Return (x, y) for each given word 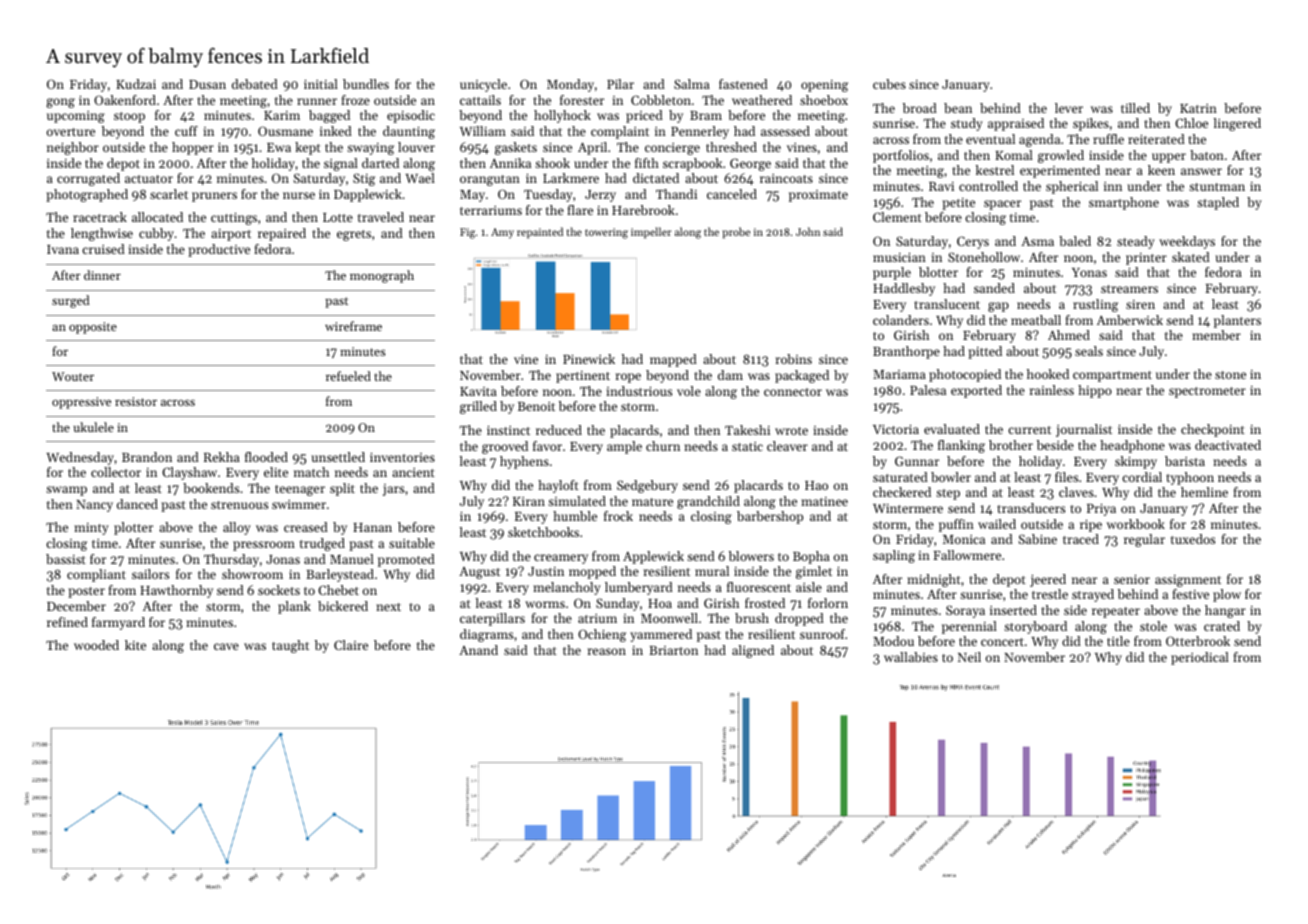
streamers (1129, 289)
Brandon (147, 457)
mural (712, 571)
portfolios (901, 156)
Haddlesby (904, 289)
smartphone (1124, 203)
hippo (1095, 391)
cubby (156, 234)
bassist (66, 559)
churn (663, 446)
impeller (651, 233)
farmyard (118, 623)
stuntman (1217, 187)
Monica (964, 539)
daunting (409, 132)
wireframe (353, 326)
